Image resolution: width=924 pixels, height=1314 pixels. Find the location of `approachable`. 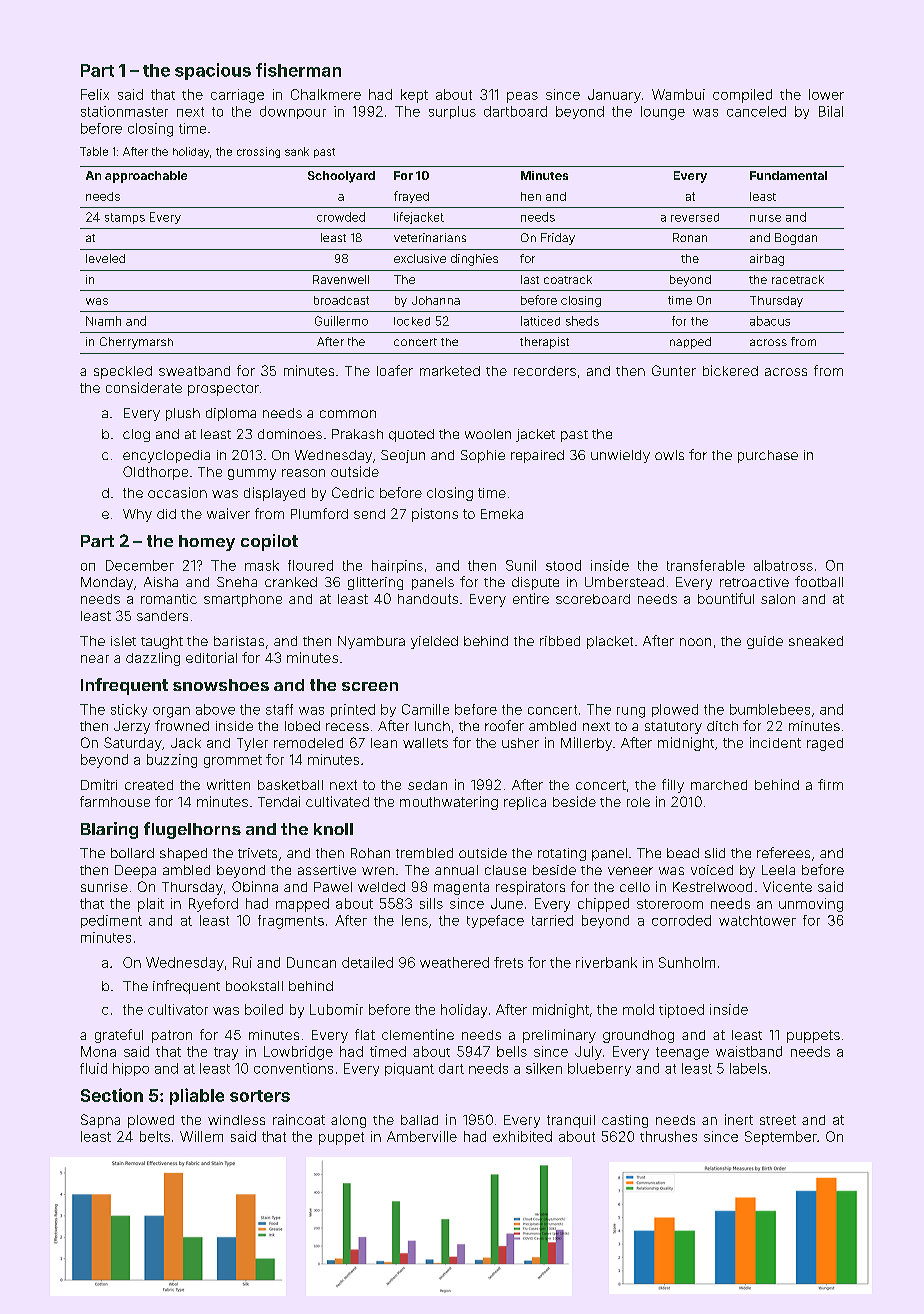

approachable is located at coordinates (146, 177).
